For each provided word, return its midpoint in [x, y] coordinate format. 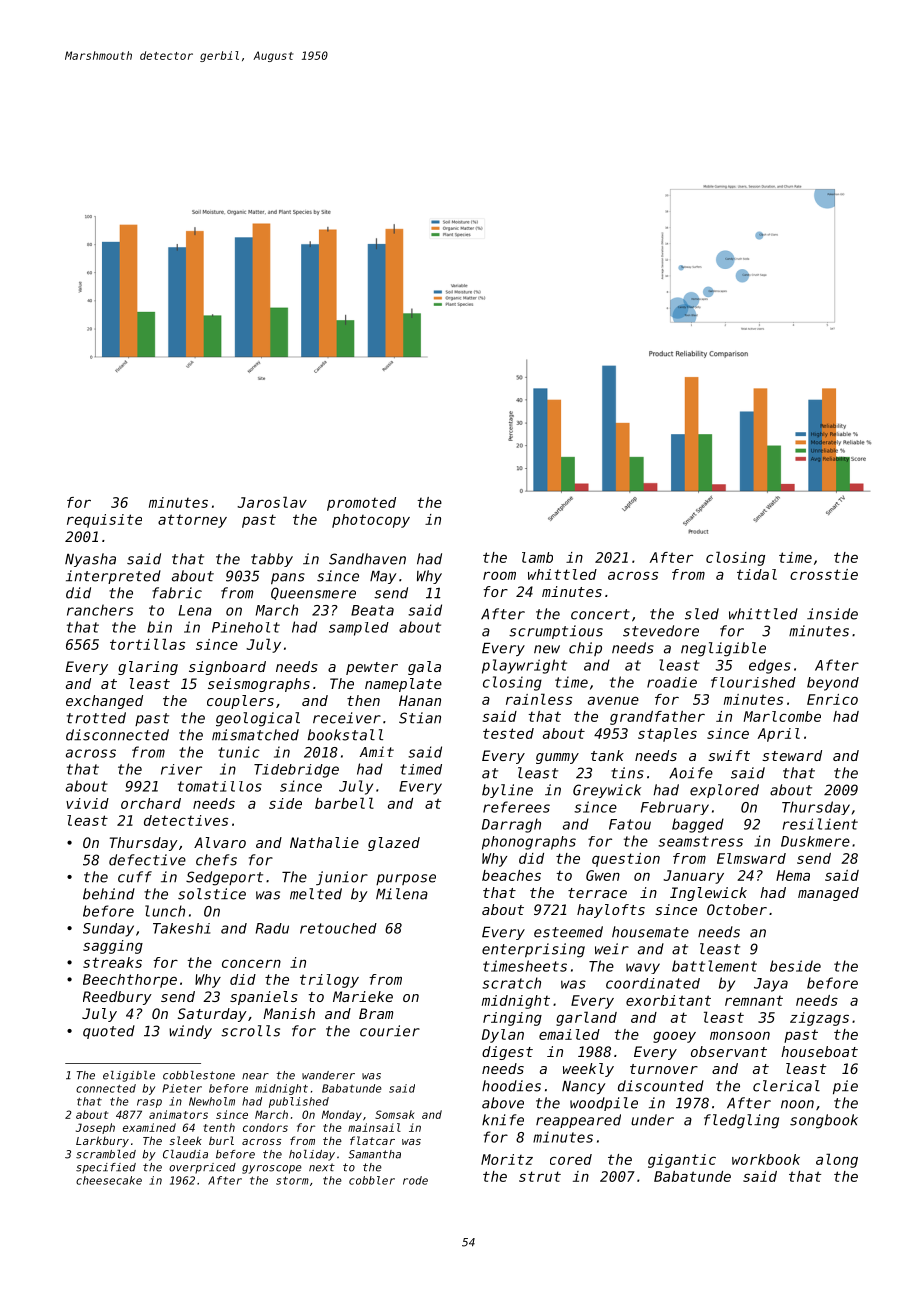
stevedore [661, 631]
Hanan [420, 700]
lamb [537, 557]
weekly [588, 1070]
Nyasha [90, 560]
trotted [96, 718]
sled [702, 614]
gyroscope [272, 1169]
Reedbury [117, 998]
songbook [824, 1121]
